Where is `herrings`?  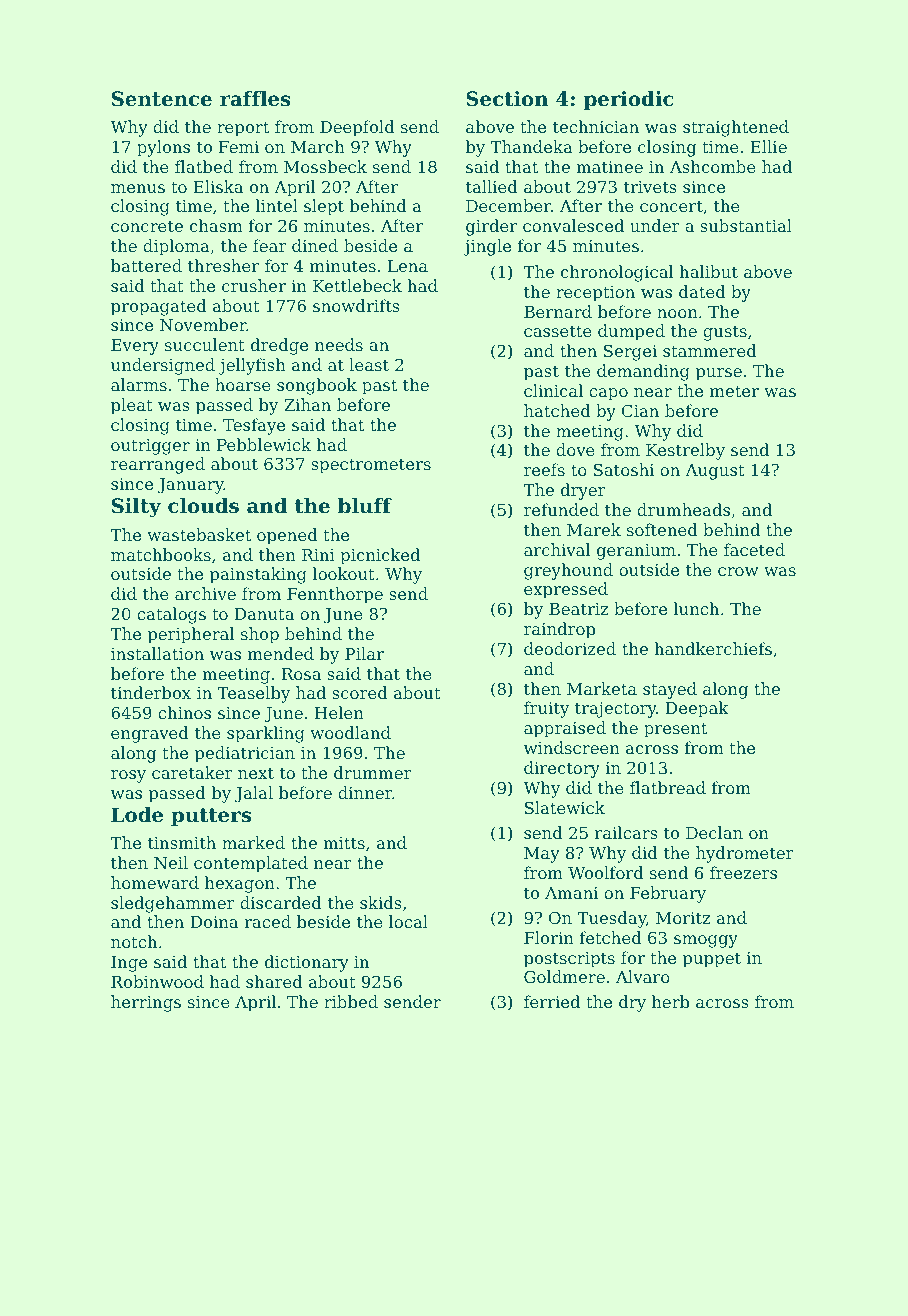
herrings is located at coordinates (146, 1003).
